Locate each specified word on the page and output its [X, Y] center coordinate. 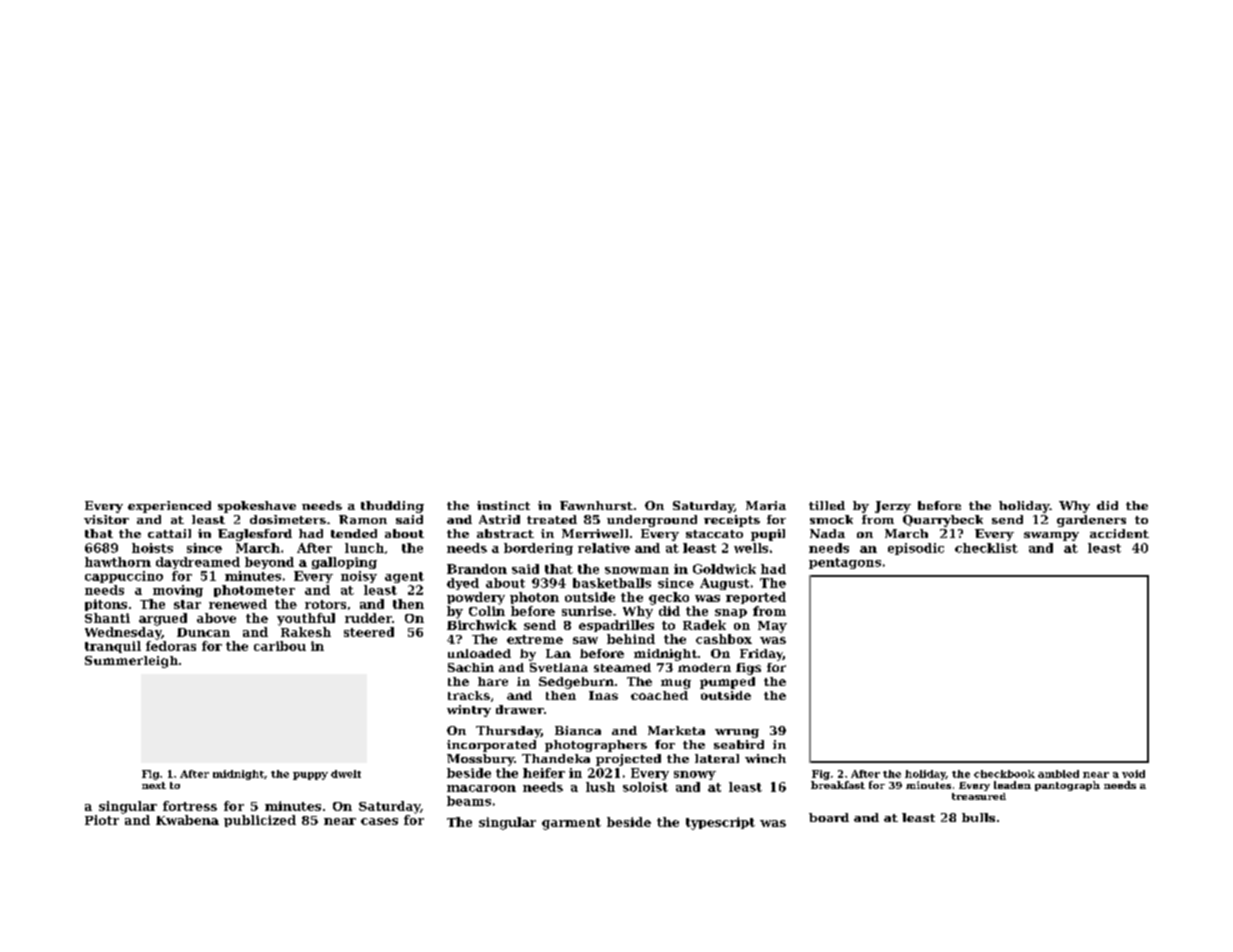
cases [379, 821]
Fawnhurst [596, 505]
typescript [720, 823]
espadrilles [616, 626]
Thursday [508, 732]
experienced [169, 507]
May [772, 627]
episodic [916, 549]
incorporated [491, 746]
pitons [106, 605]
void [1133, 774]
